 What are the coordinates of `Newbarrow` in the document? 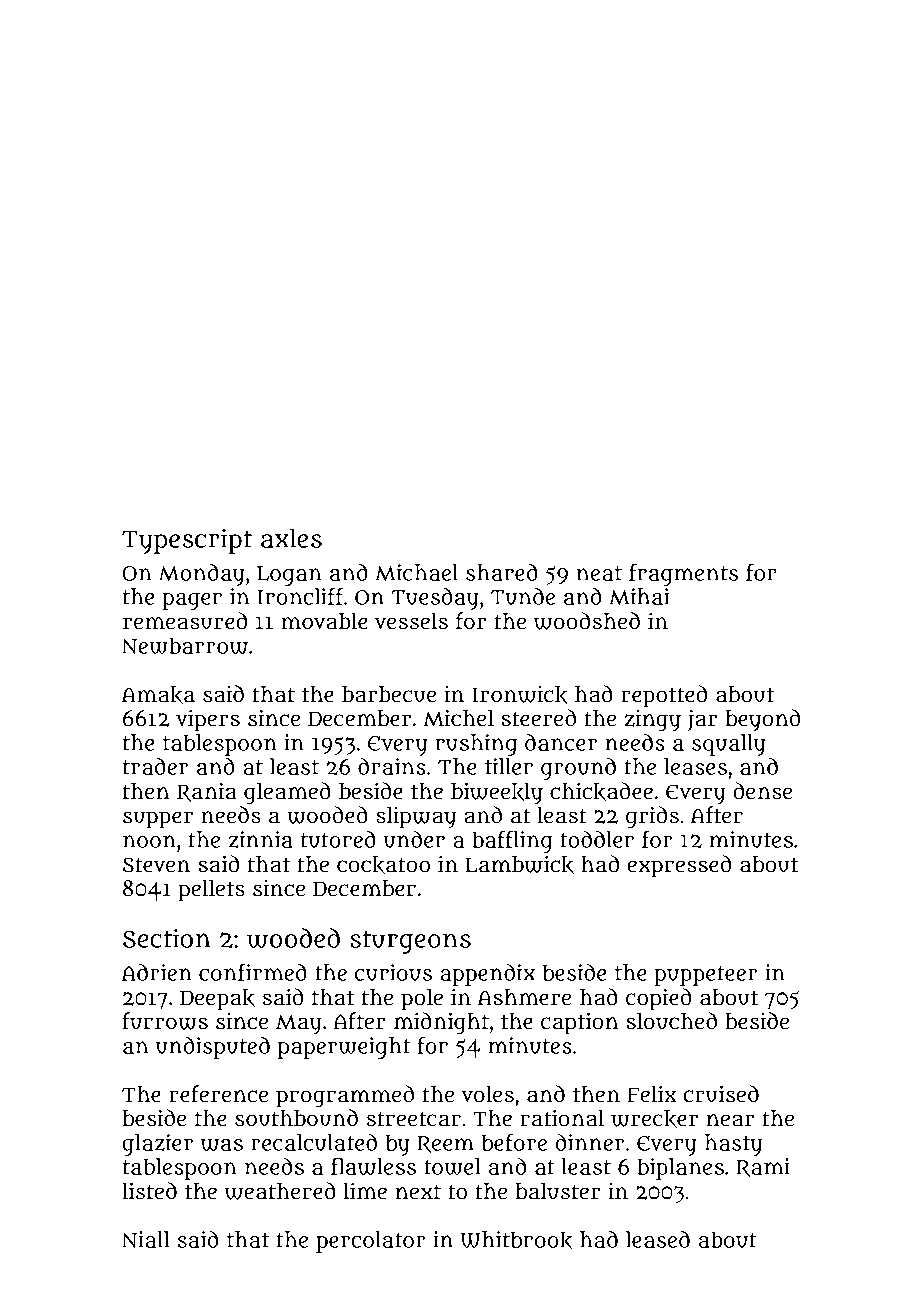 It's located at (185, 645).
